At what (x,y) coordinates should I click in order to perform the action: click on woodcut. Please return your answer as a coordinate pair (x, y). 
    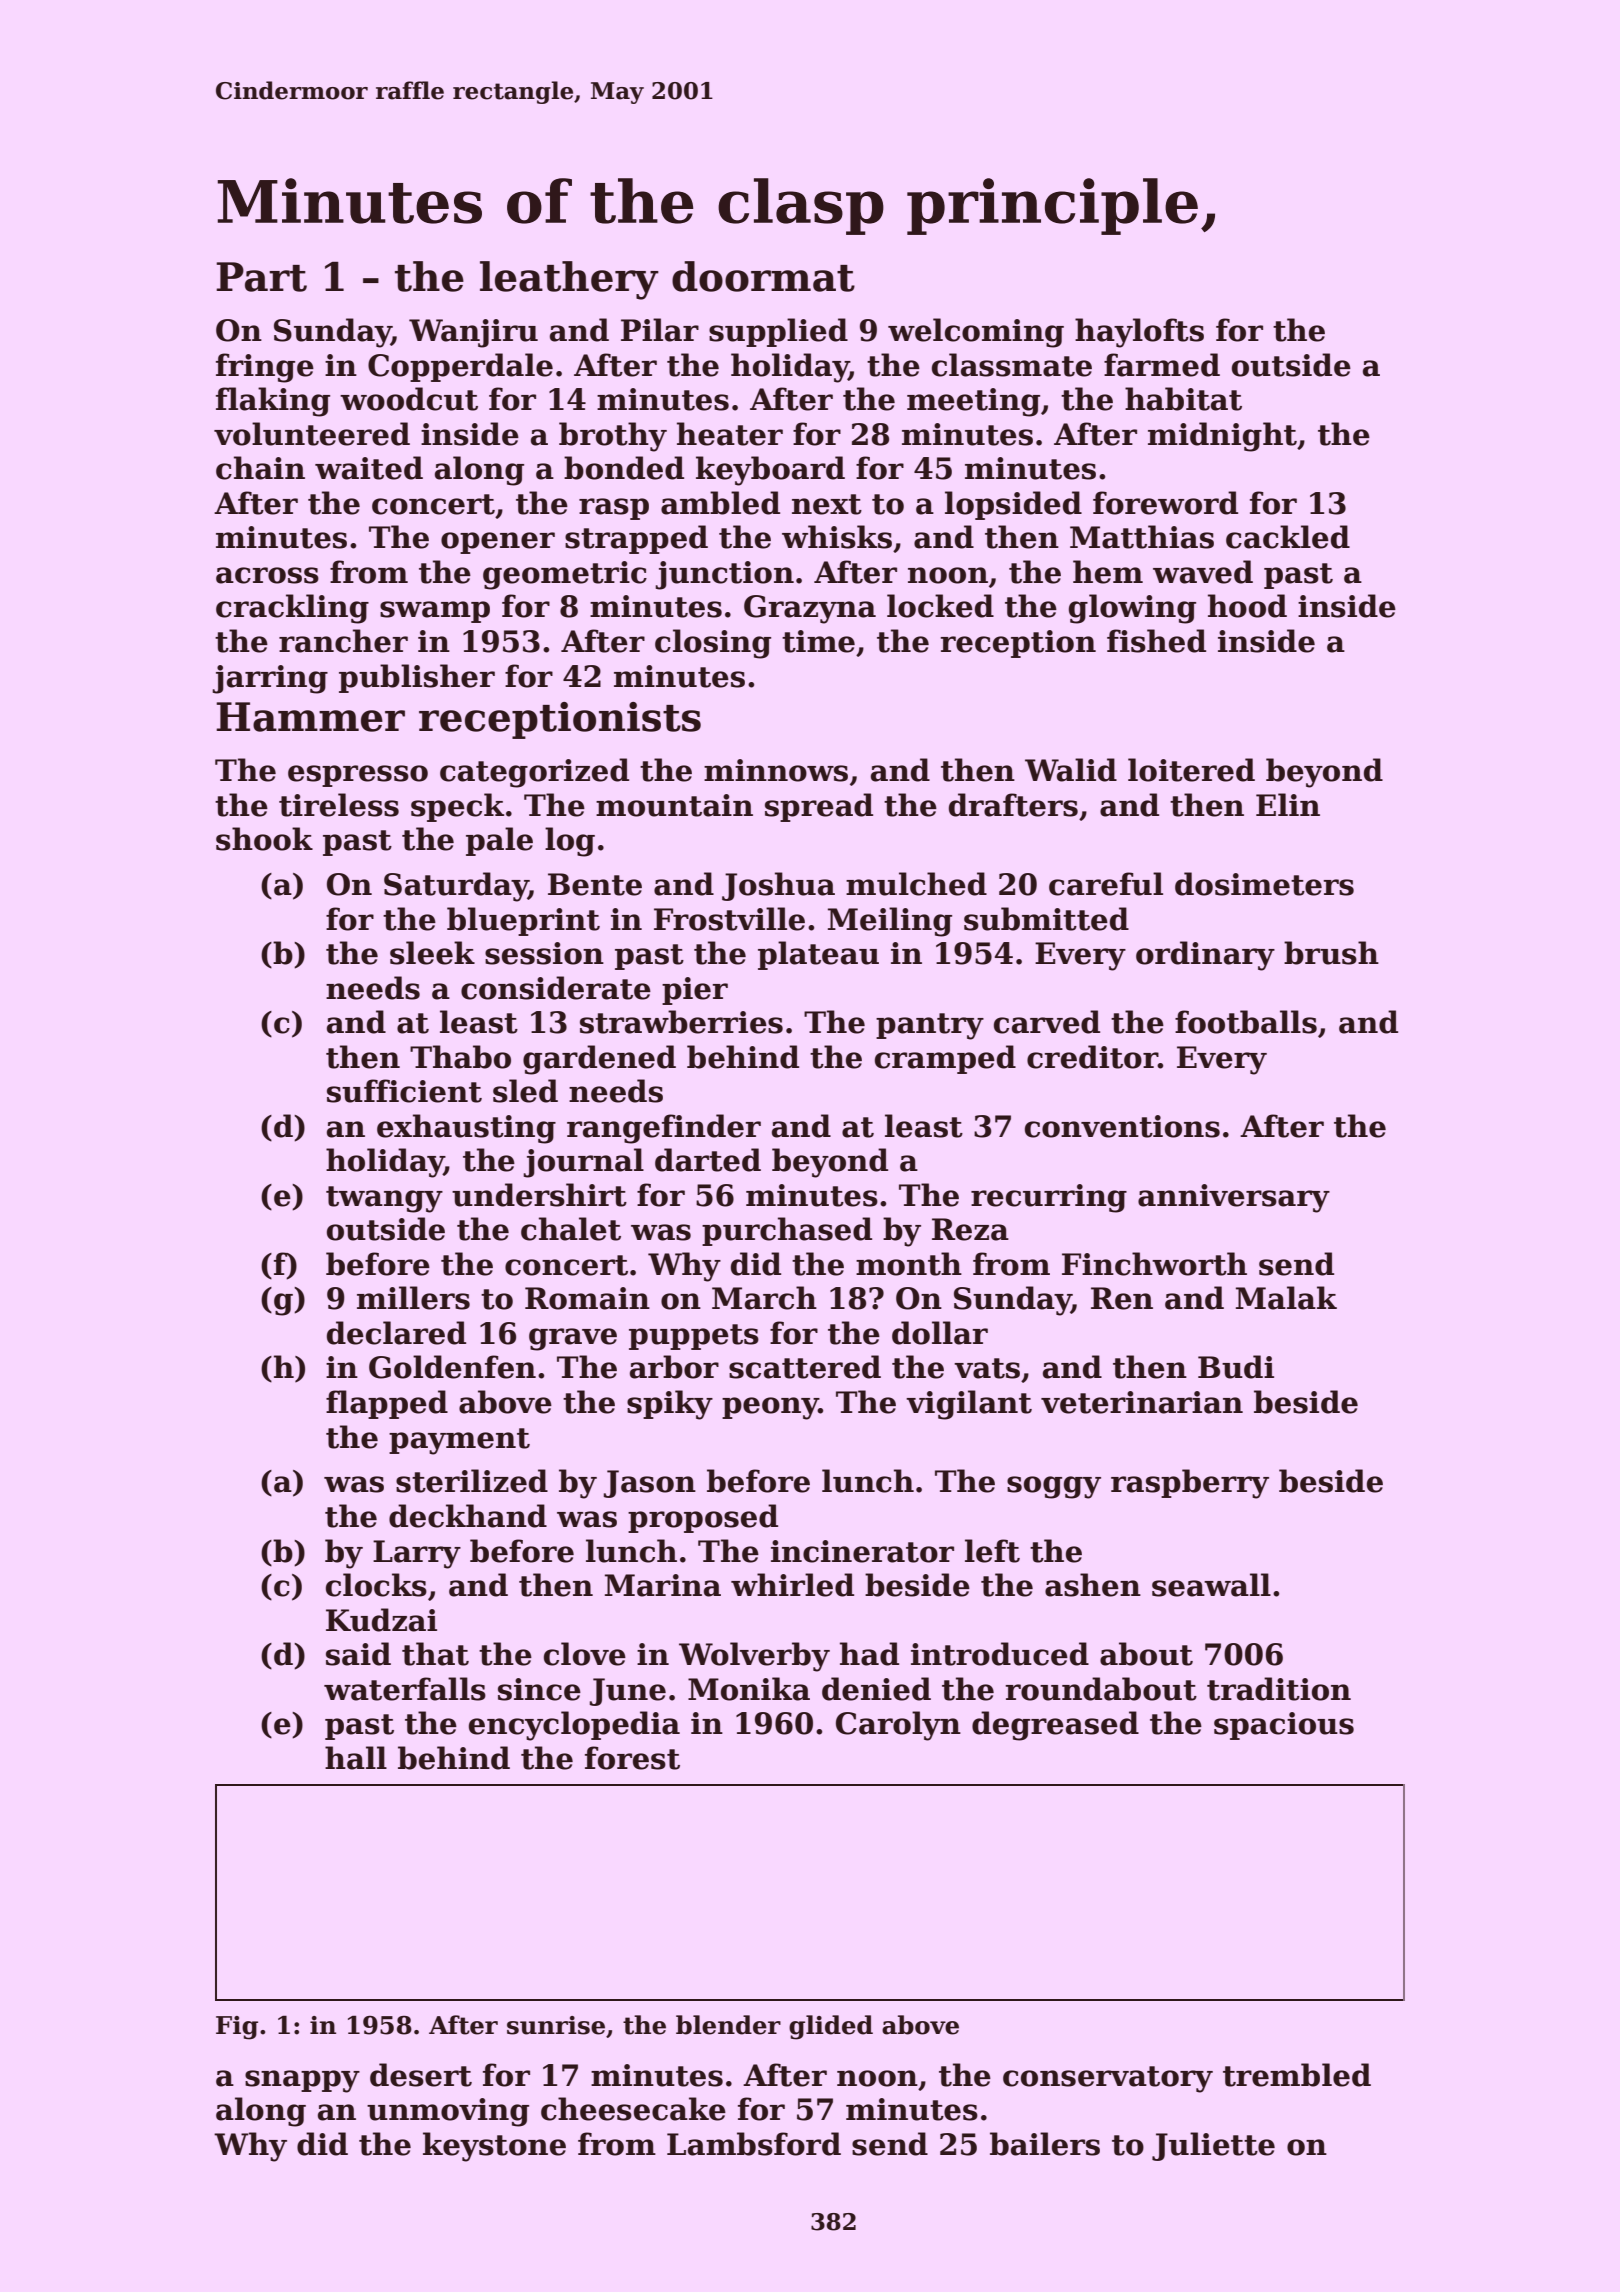
    Looking at the image, I should click on (409, 399).
